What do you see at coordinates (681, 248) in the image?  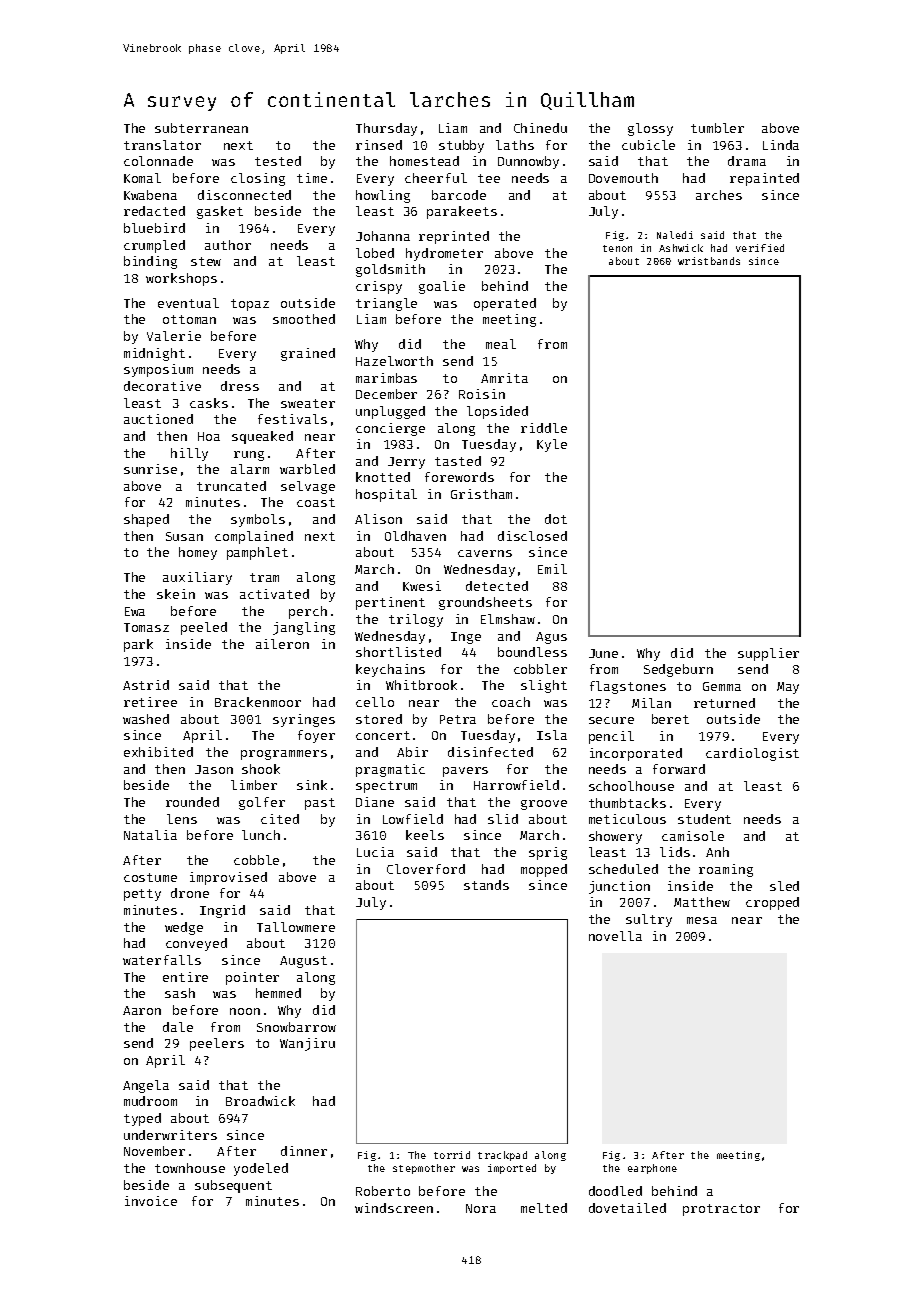 I see `Ashwick` at bounding box center [681, 248].
